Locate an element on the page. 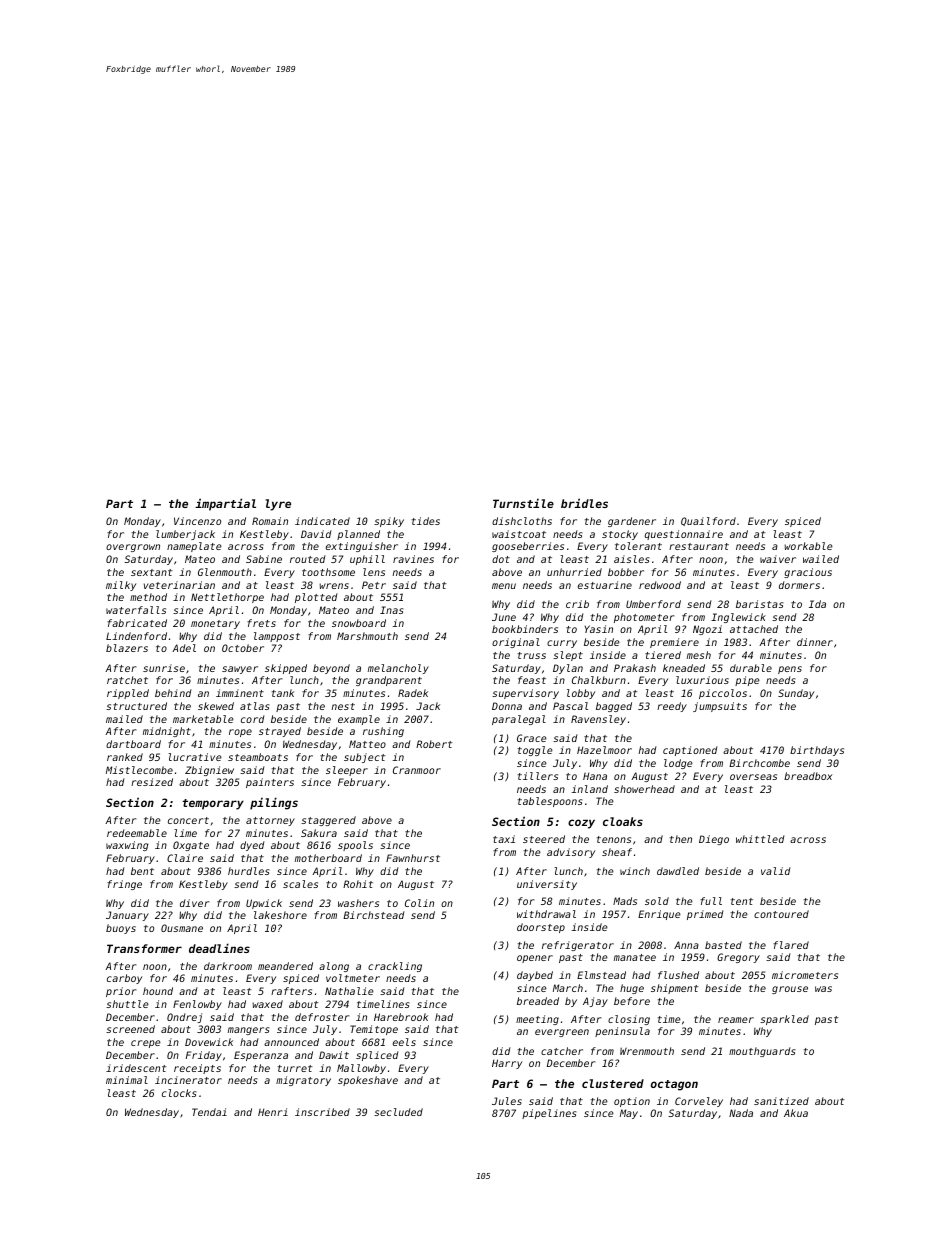 The image size is (952, 1233). crackling is located at coordinates (395, 967).
